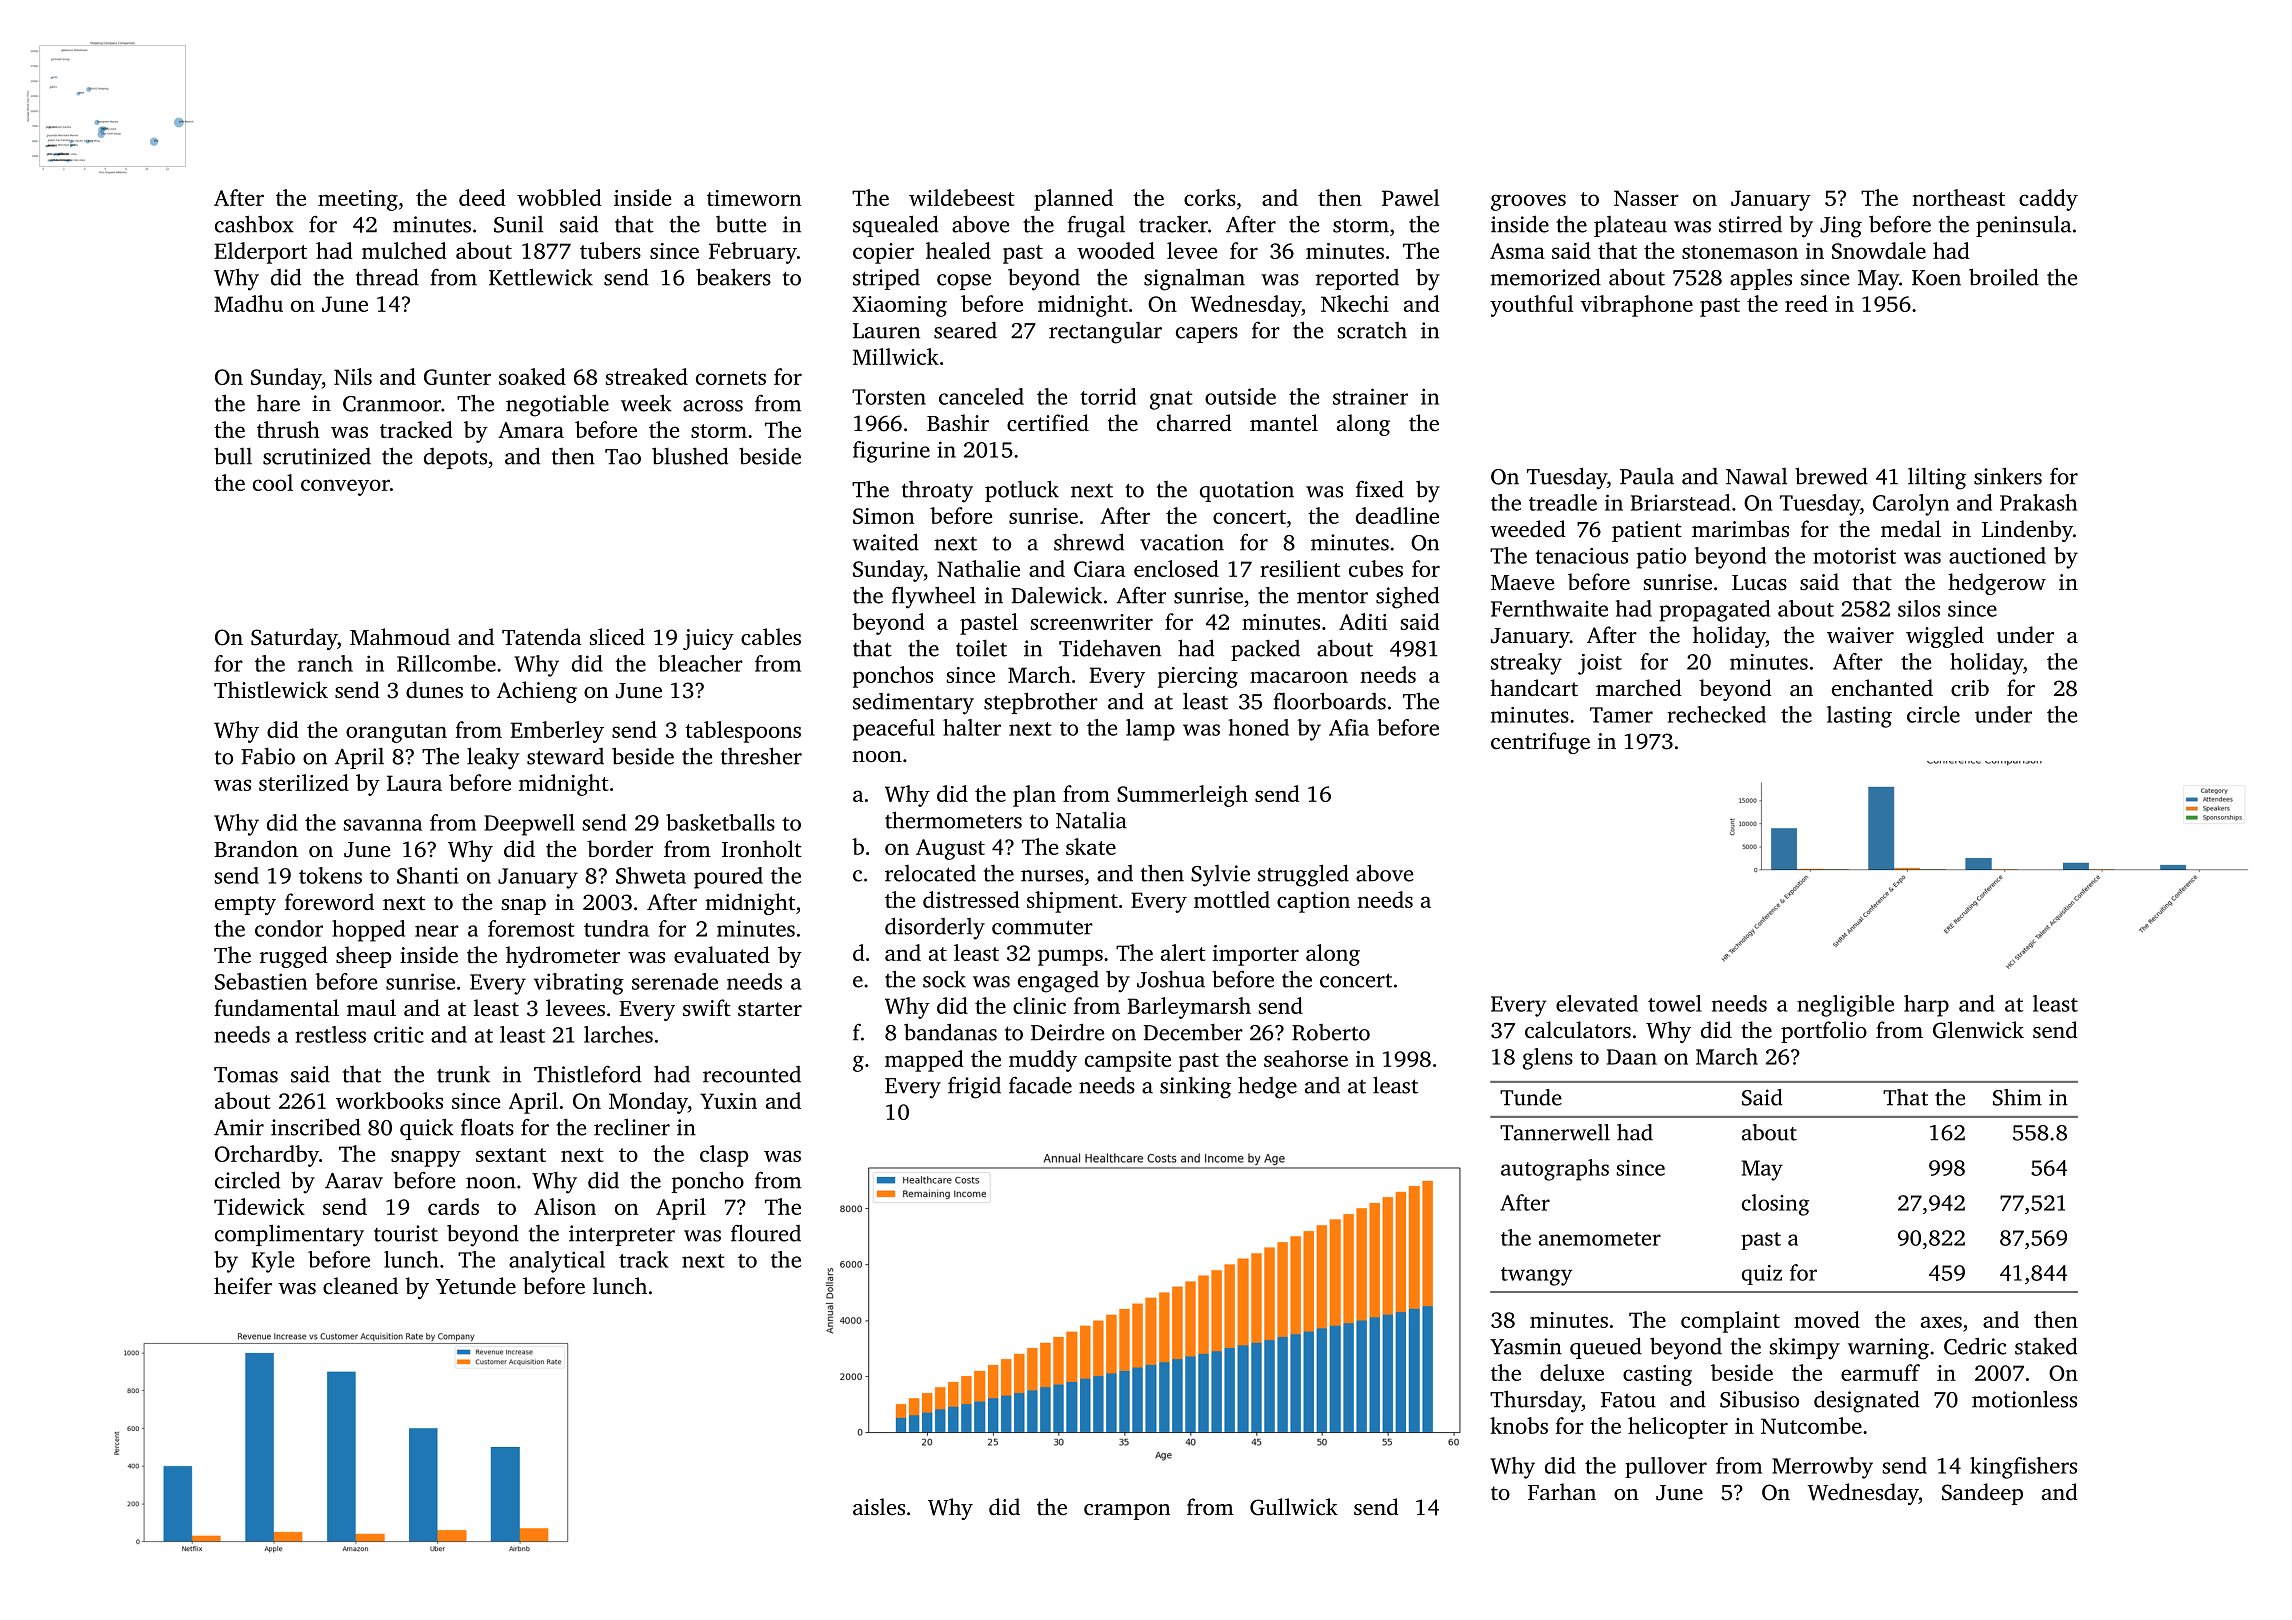 The image size is (2292, 1620). I want to click on heifer, so click(243, 1286).
